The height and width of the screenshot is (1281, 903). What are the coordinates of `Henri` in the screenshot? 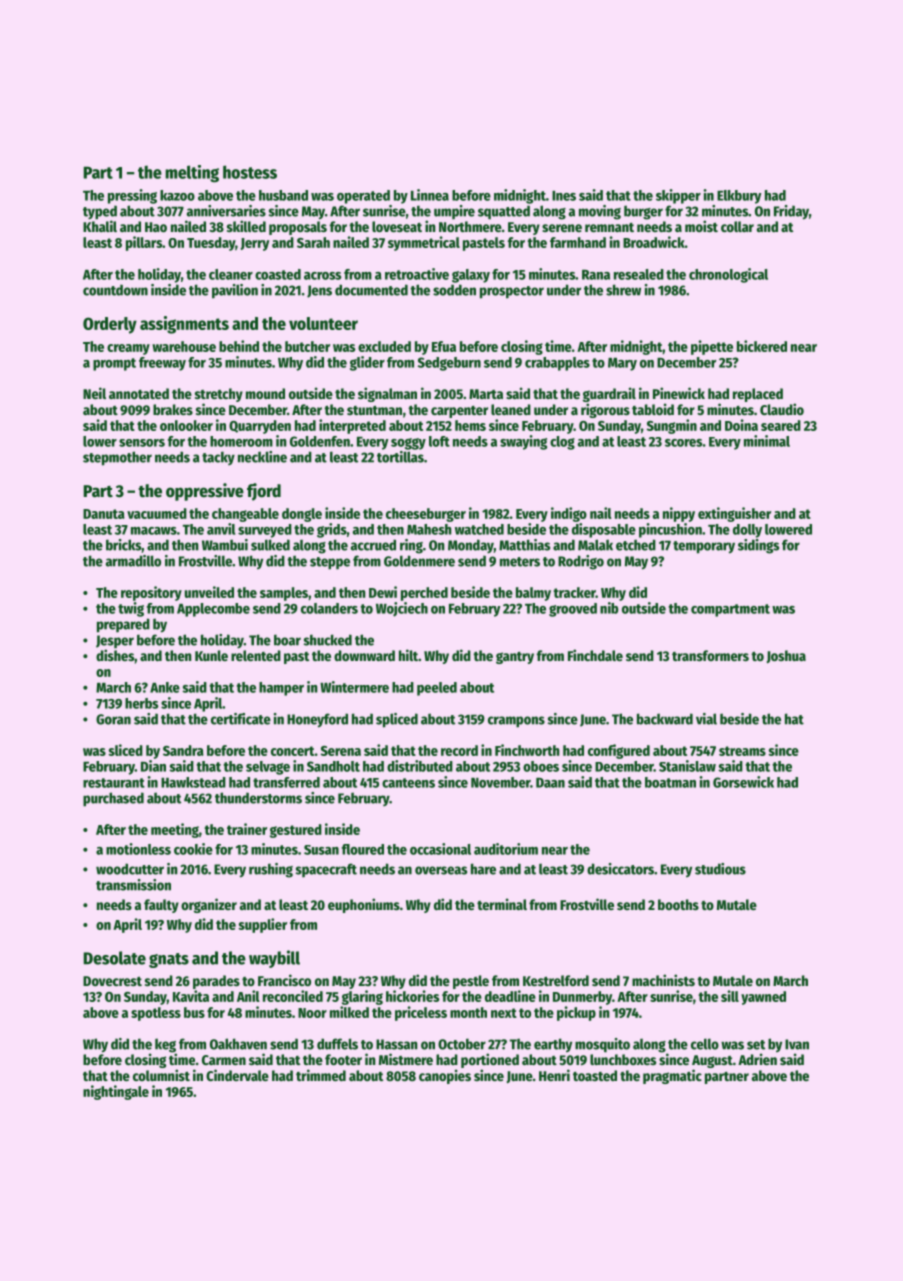 It's located at (554, 1075).
